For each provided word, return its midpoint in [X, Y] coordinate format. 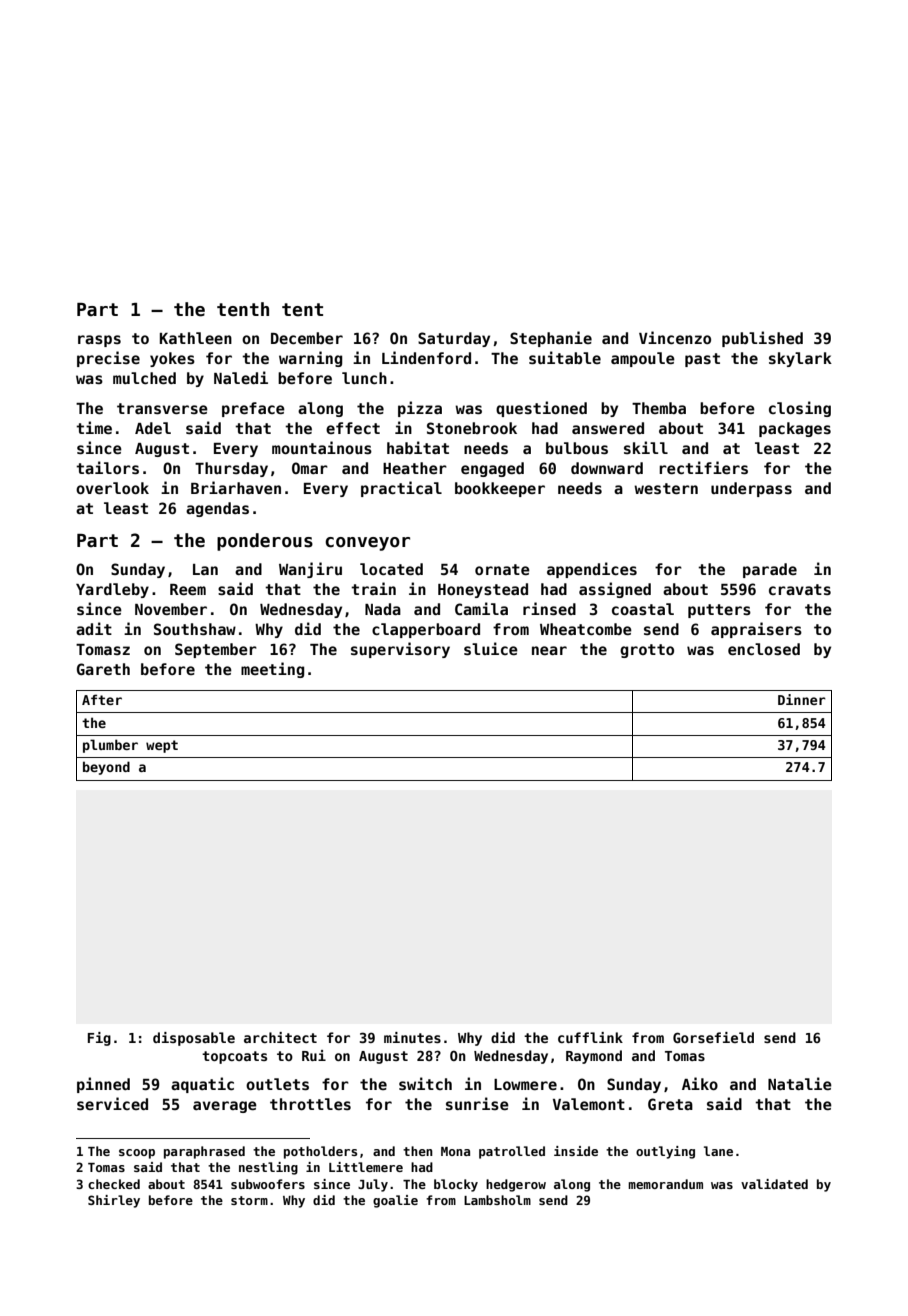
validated [774, 1184]
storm [249, 1200]
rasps [99, 341]
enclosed [764, 649]
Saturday [454, 339]
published [762, 339]
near [549, 650]
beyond [106, 768]
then [418, 1151]
